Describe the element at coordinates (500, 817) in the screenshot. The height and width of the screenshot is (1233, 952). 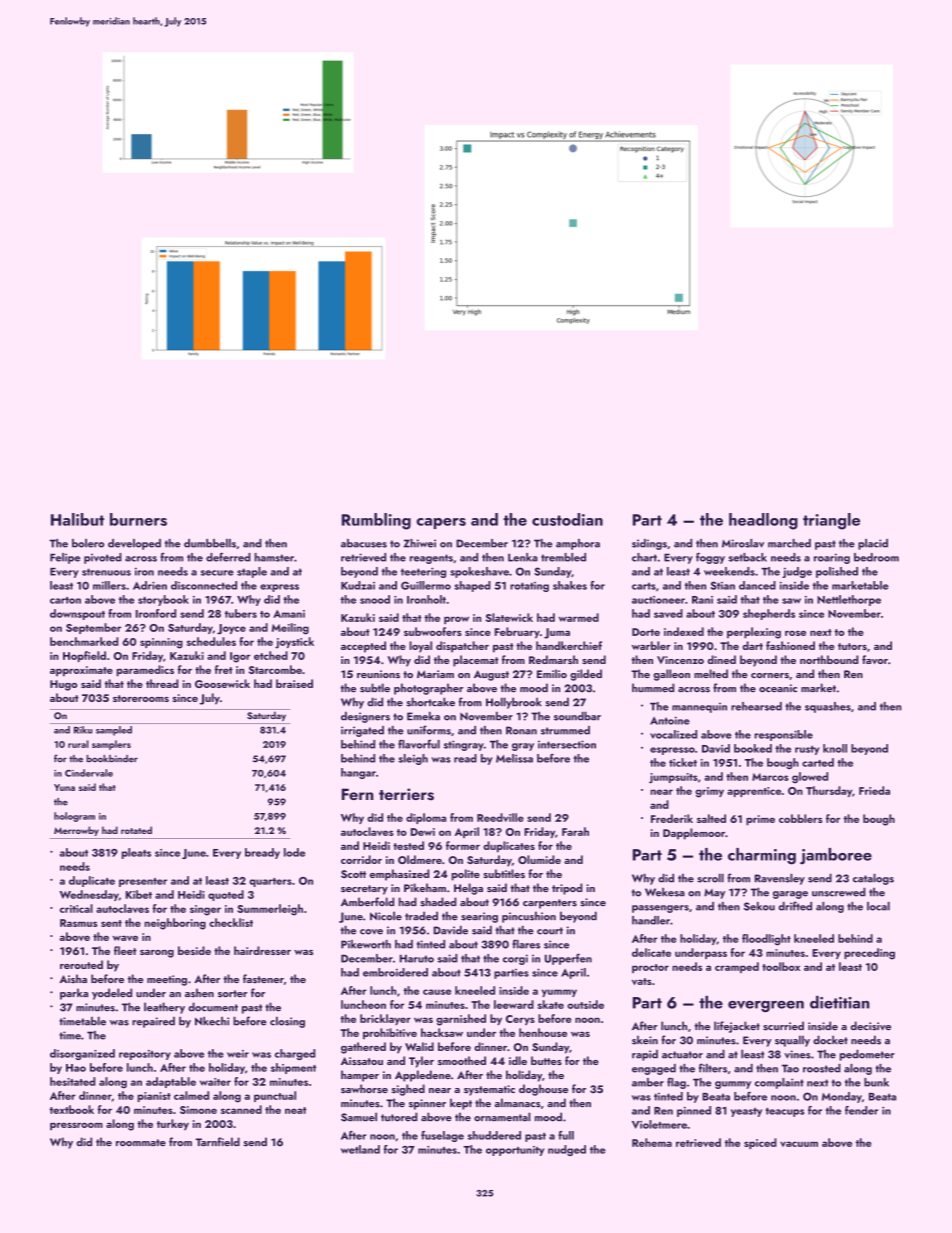
I see `Reedville` at that location.
